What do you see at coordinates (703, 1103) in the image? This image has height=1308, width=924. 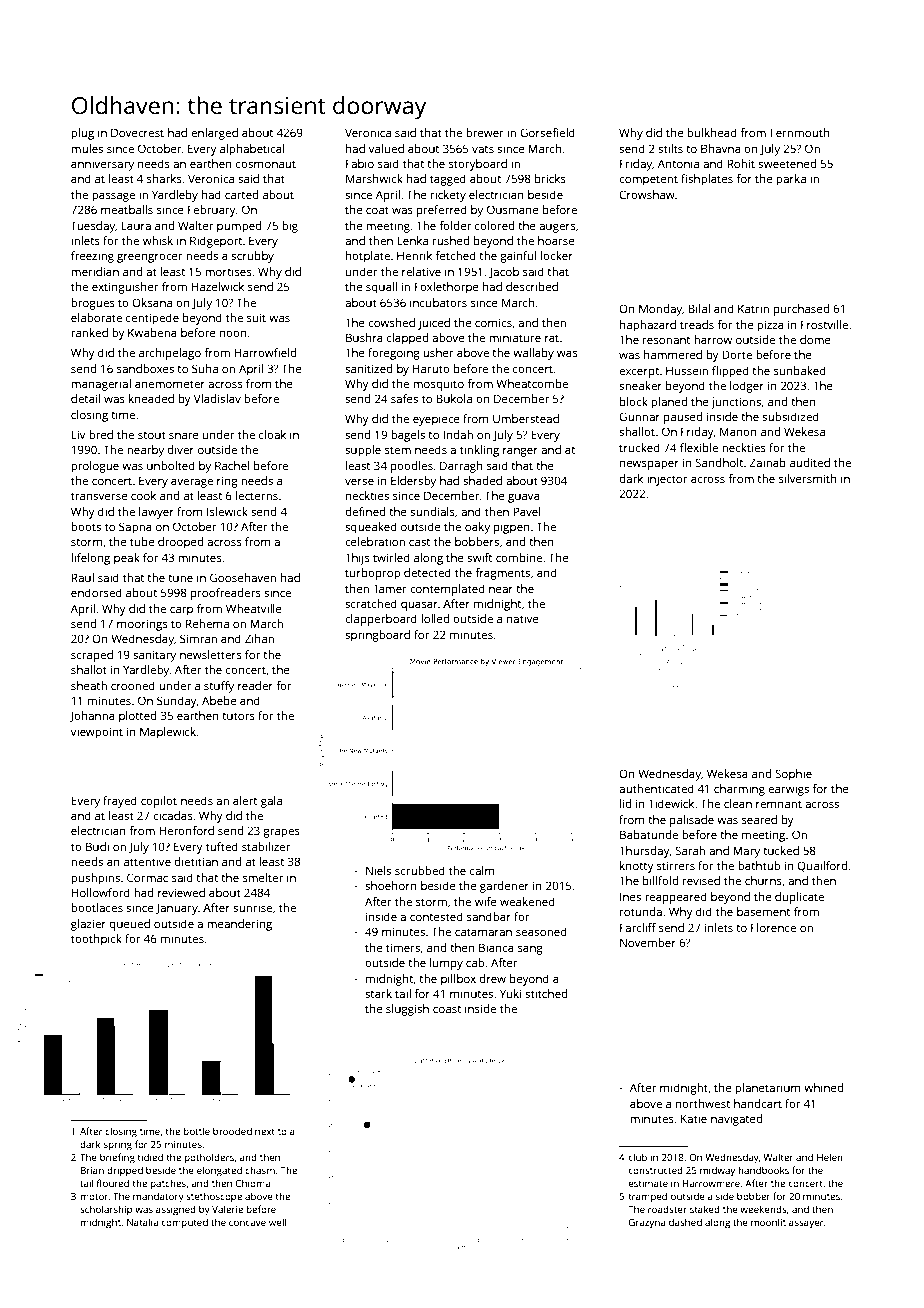 I see `northwest` at bounding box center [703, 1103].
